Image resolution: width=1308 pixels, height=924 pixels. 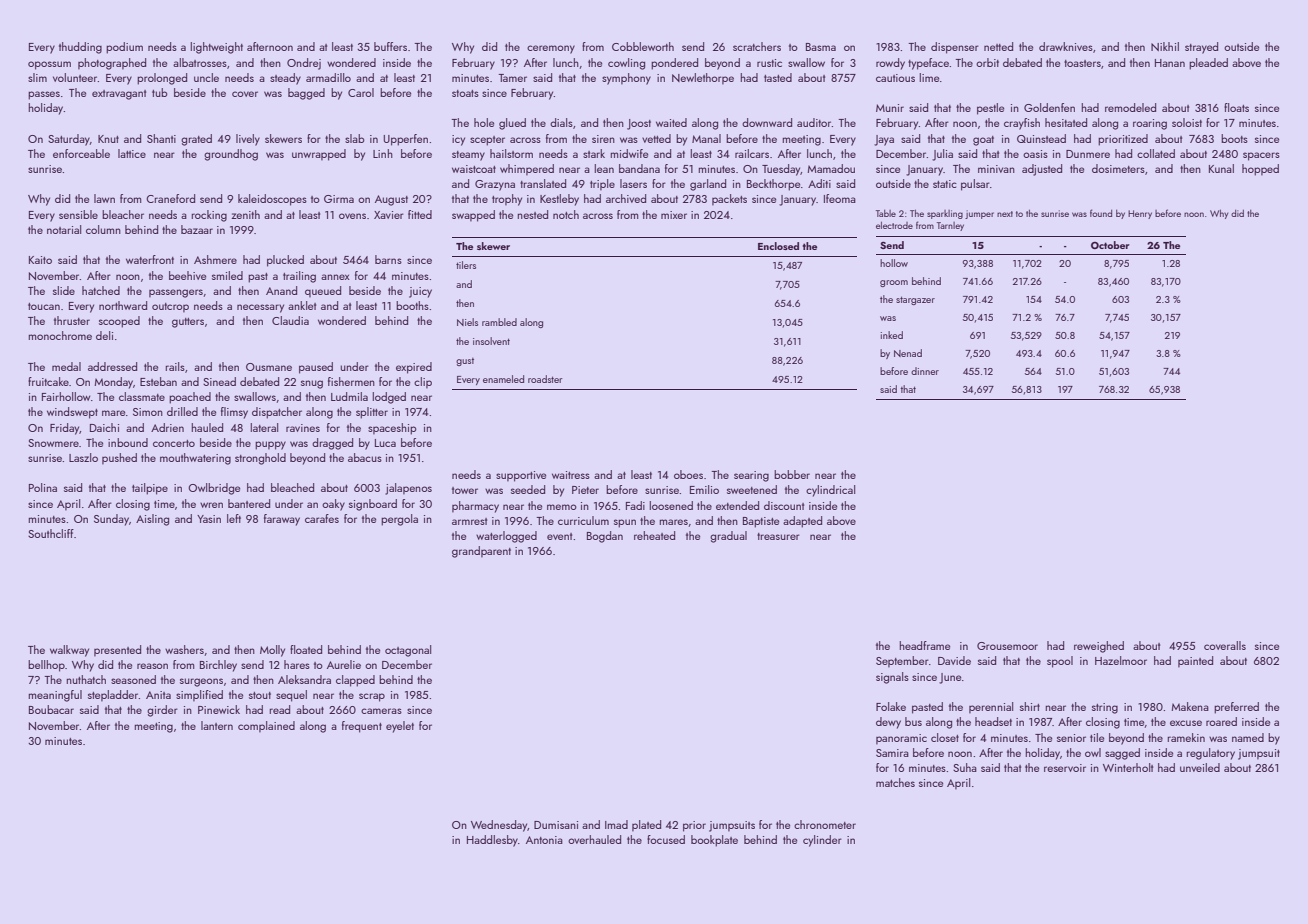 What do you see at coordinates (822, 841) in the document?
I see `cylinder` at bounding box center [822, 841].
